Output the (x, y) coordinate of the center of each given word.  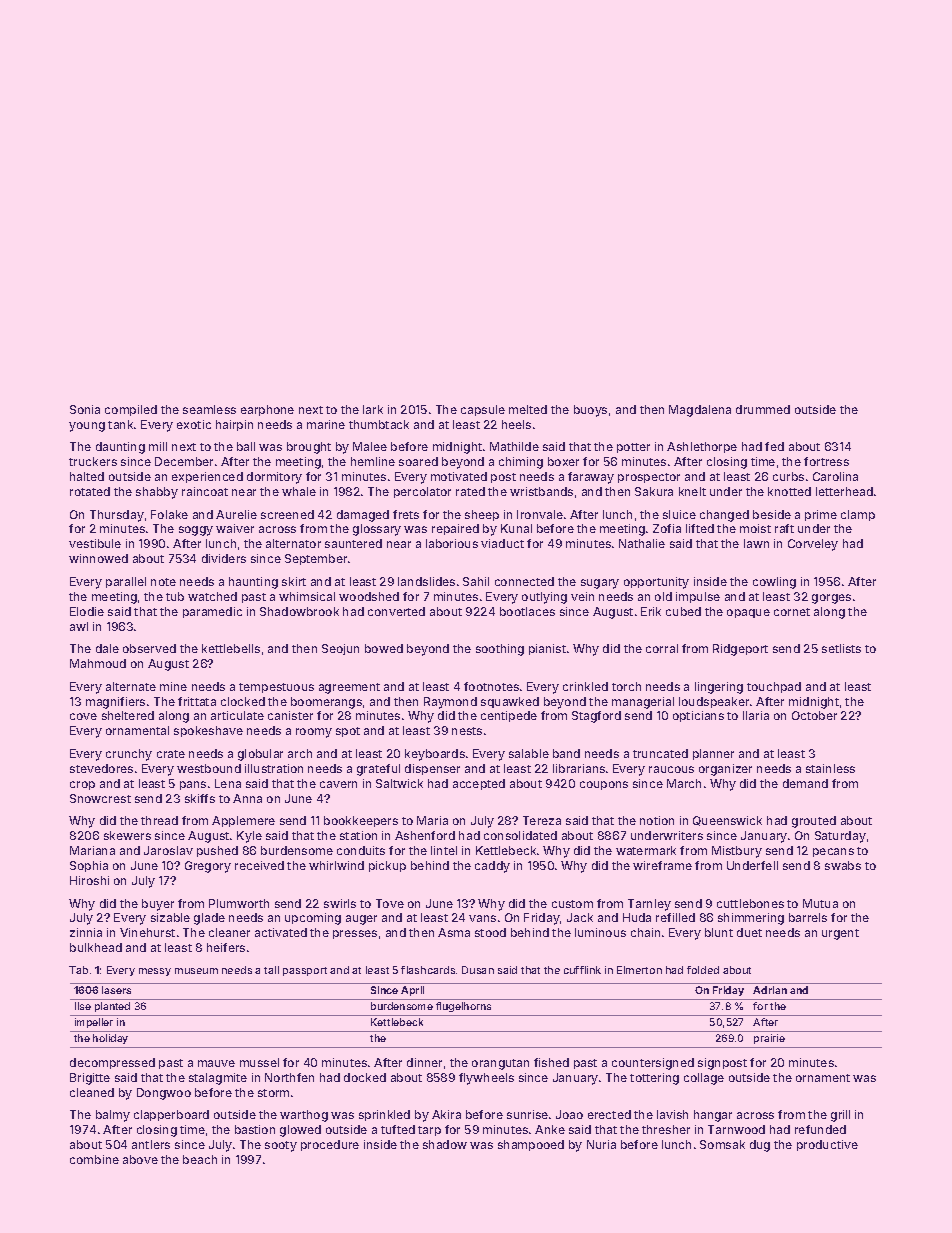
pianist (547, 649)
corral (662, 648)
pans (193, 785)
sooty (281, 1146)
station (358, 835)
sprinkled (384, 1115)
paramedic (212, 612)
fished (551, 1062)
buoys (590, 411)
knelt (692, 491)
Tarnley (649, 905)
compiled (131, 410)
